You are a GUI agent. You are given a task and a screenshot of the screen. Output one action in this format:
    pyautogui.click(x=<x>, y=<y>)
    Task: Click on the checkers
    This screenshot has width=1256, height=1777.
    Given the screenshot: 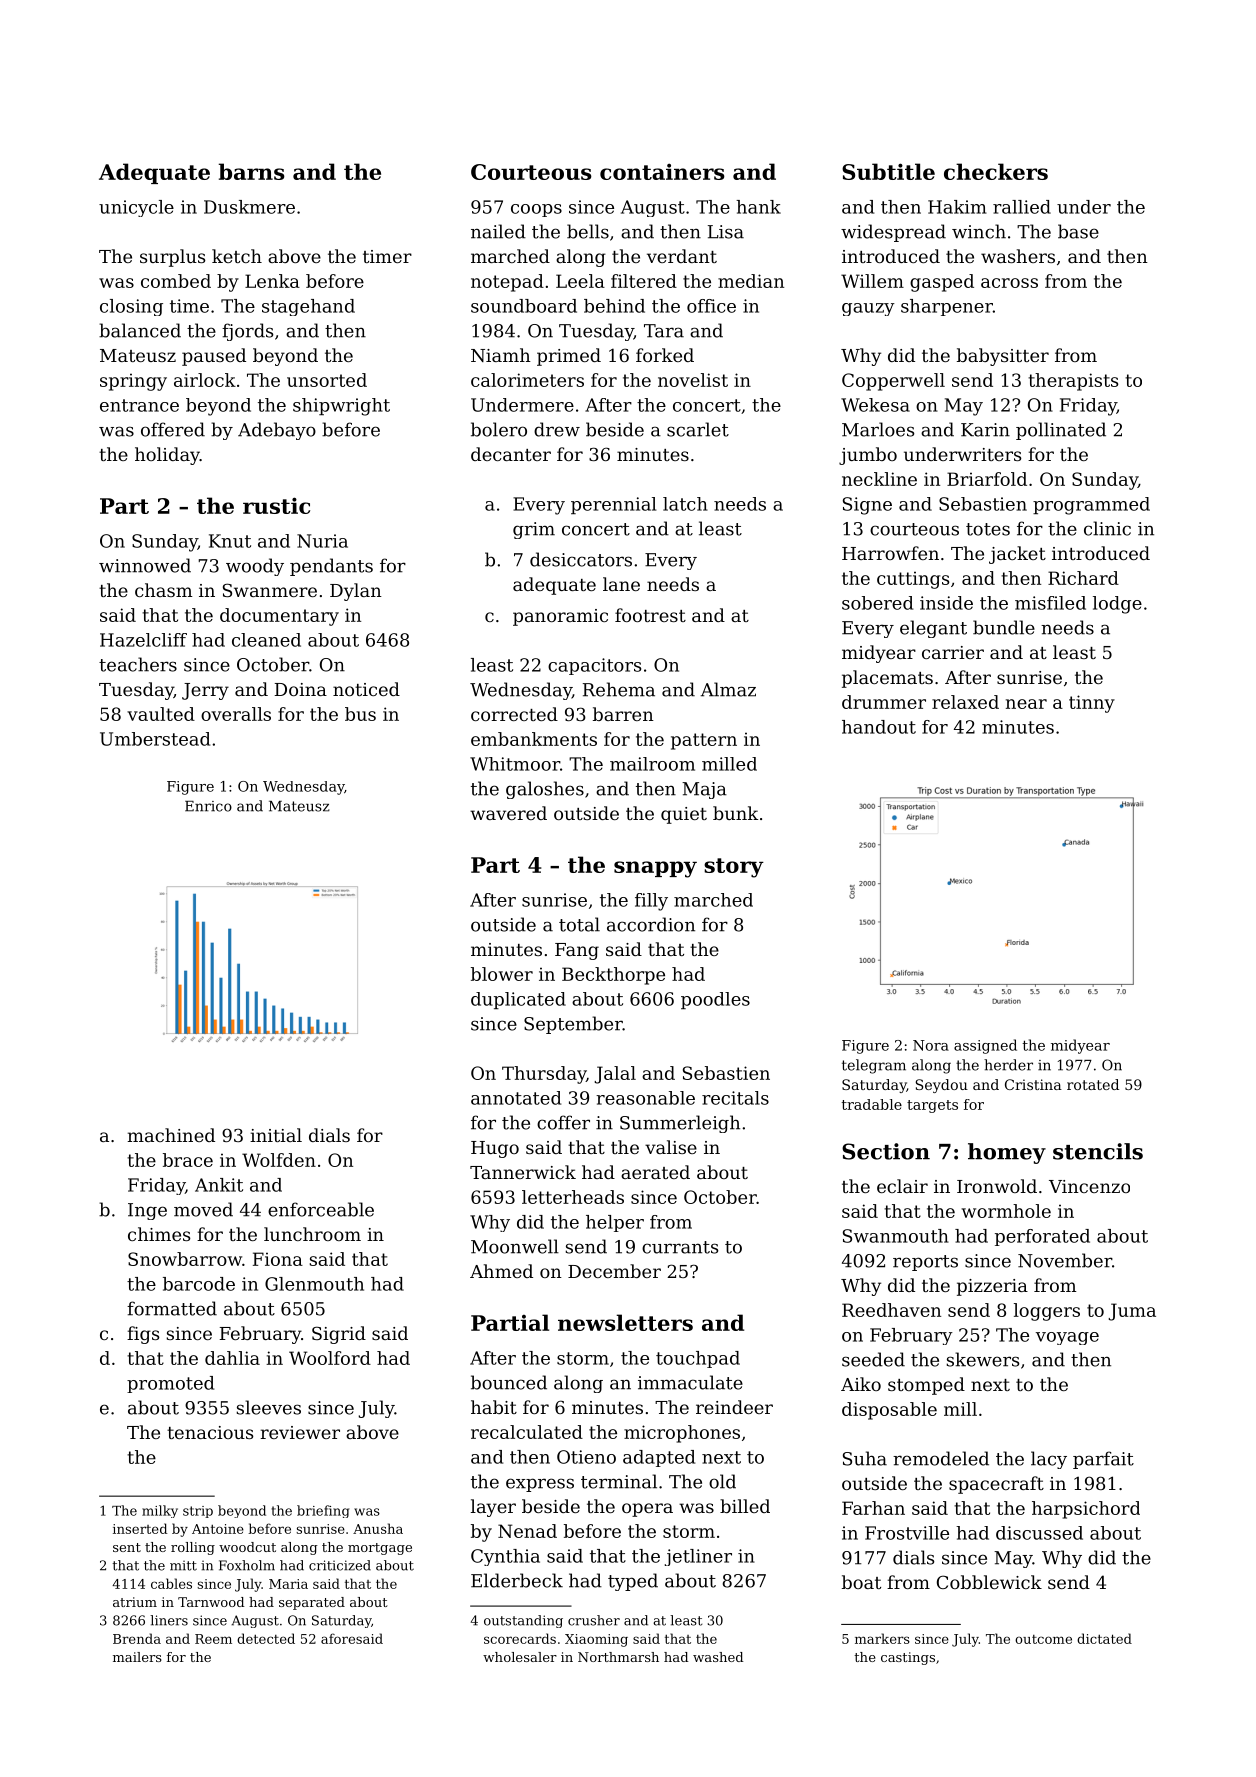 What is the action you would take?
    pyautogui.click(x=996, y=171)
